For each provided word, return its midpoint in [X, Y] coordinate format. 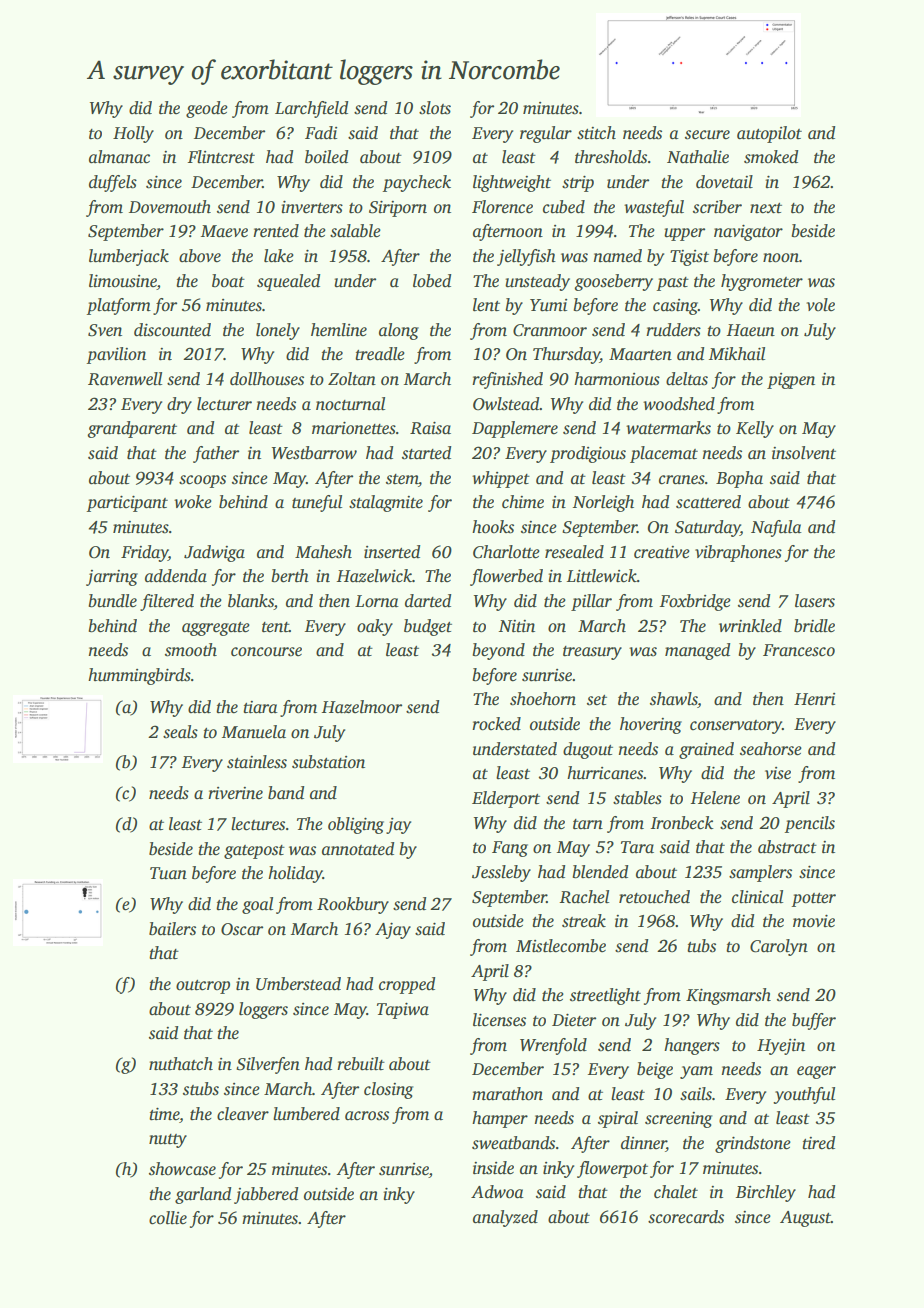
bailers [172, 929]
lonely [278, 331]
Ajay [393, 931]
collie [168, 1218]
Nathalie [698, 157]
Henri [814, 699]
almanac [119, 157]
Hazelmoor [361, 707]
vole [820, 305]
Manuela [254, 732]
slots [435, 108]
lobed [432, 281]
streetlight [605, 996]
